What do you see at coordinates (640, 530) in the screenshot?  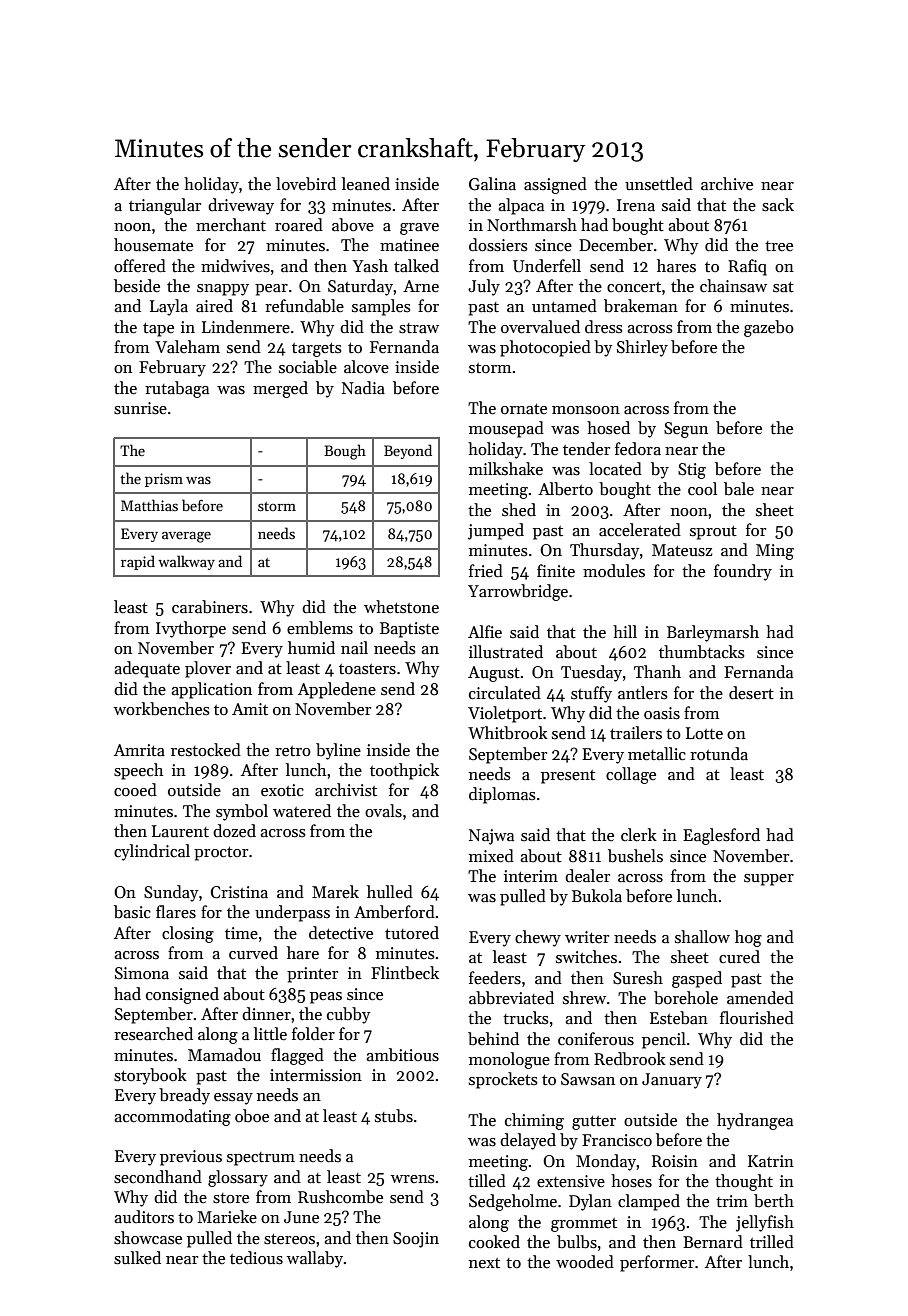 I see `accelerated` at bounding box center [640, 530].
